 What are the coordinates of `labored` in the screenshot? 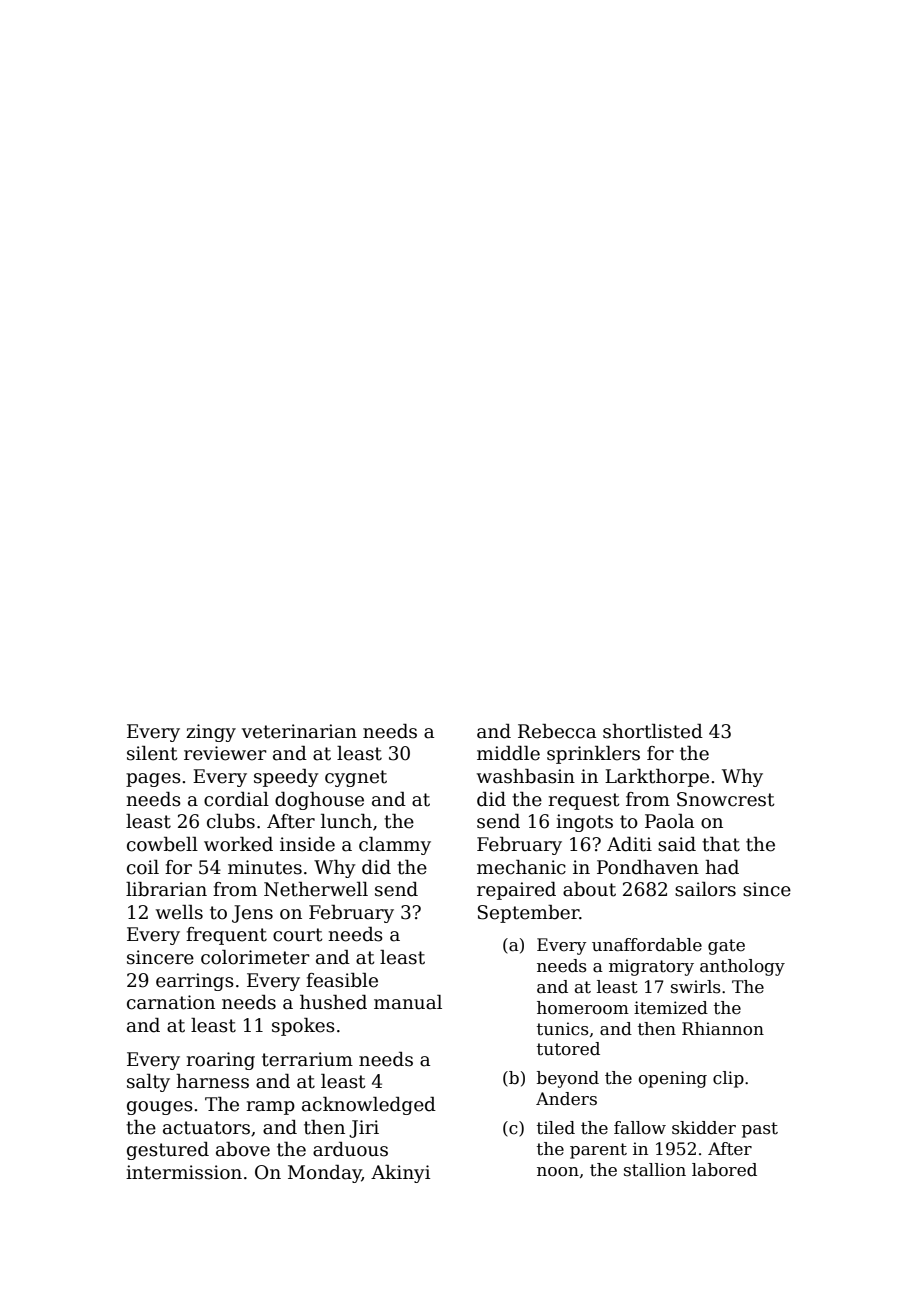 It's located at (724, 1170).
